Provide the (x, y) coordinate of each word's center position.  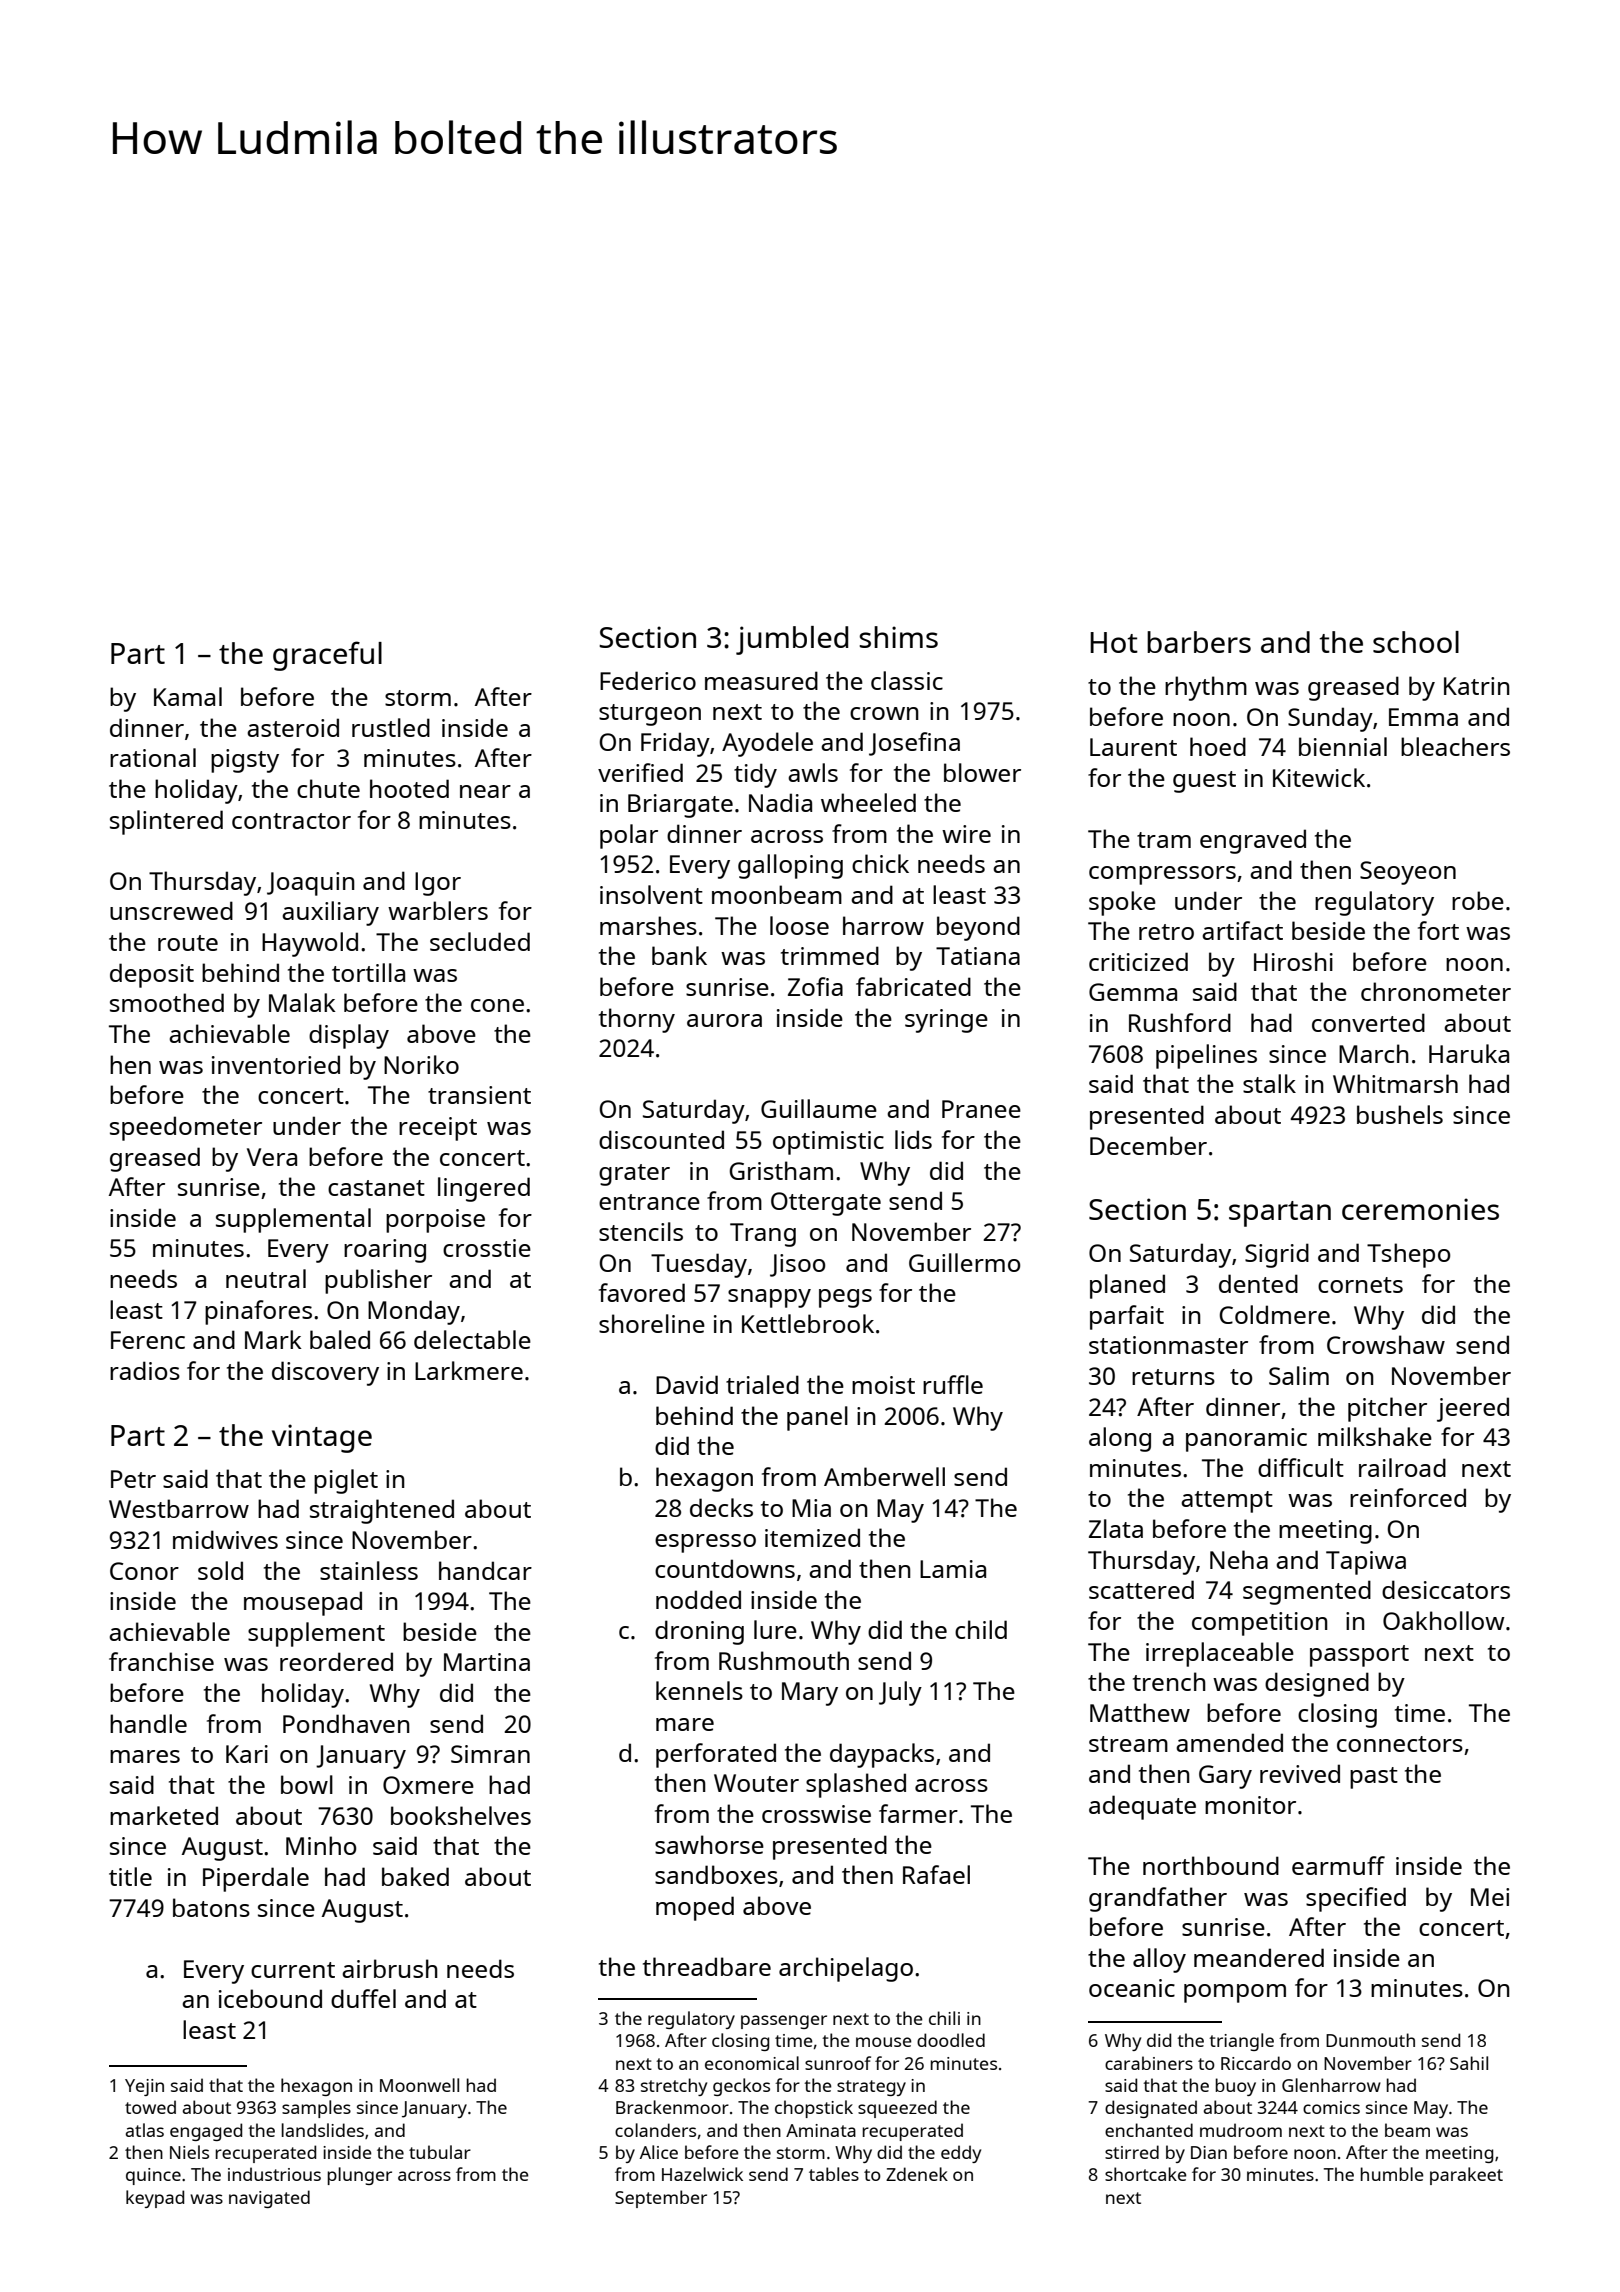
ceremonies (1420, 1209)
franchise (161, 1661)
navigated (269, 2199)
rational (153, 757)
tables (834, 2174)
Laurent (1133, 747)
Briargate (680, 806)
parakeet (1466, 2176)
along (1120, 1439)
